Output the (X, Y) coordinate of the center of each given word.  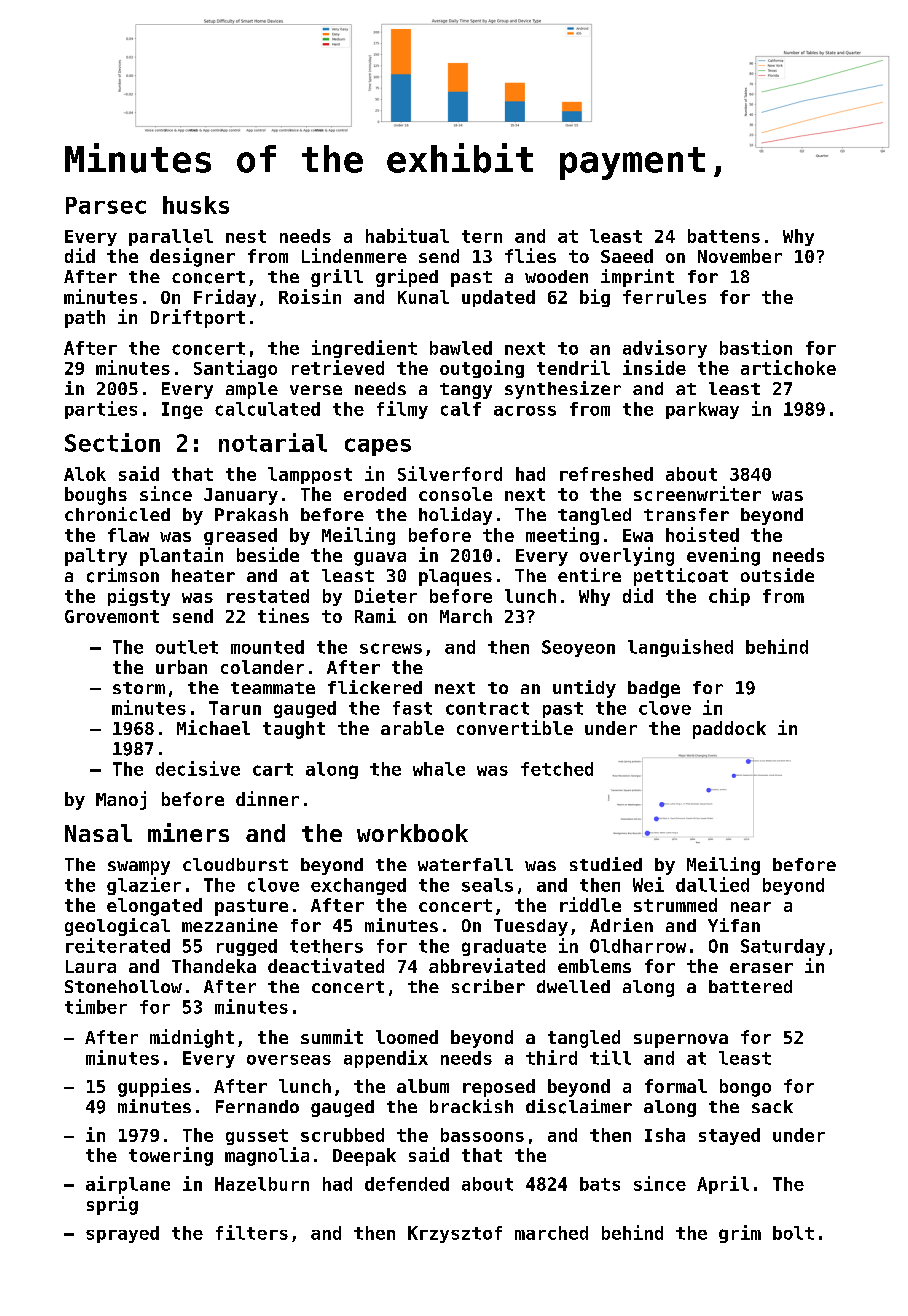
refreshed (606, 474)
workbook (412, 833)
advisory (665, 349)
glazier (144, 886)
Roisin (310, 296)
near (751, 907)
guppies (154, 1087)
